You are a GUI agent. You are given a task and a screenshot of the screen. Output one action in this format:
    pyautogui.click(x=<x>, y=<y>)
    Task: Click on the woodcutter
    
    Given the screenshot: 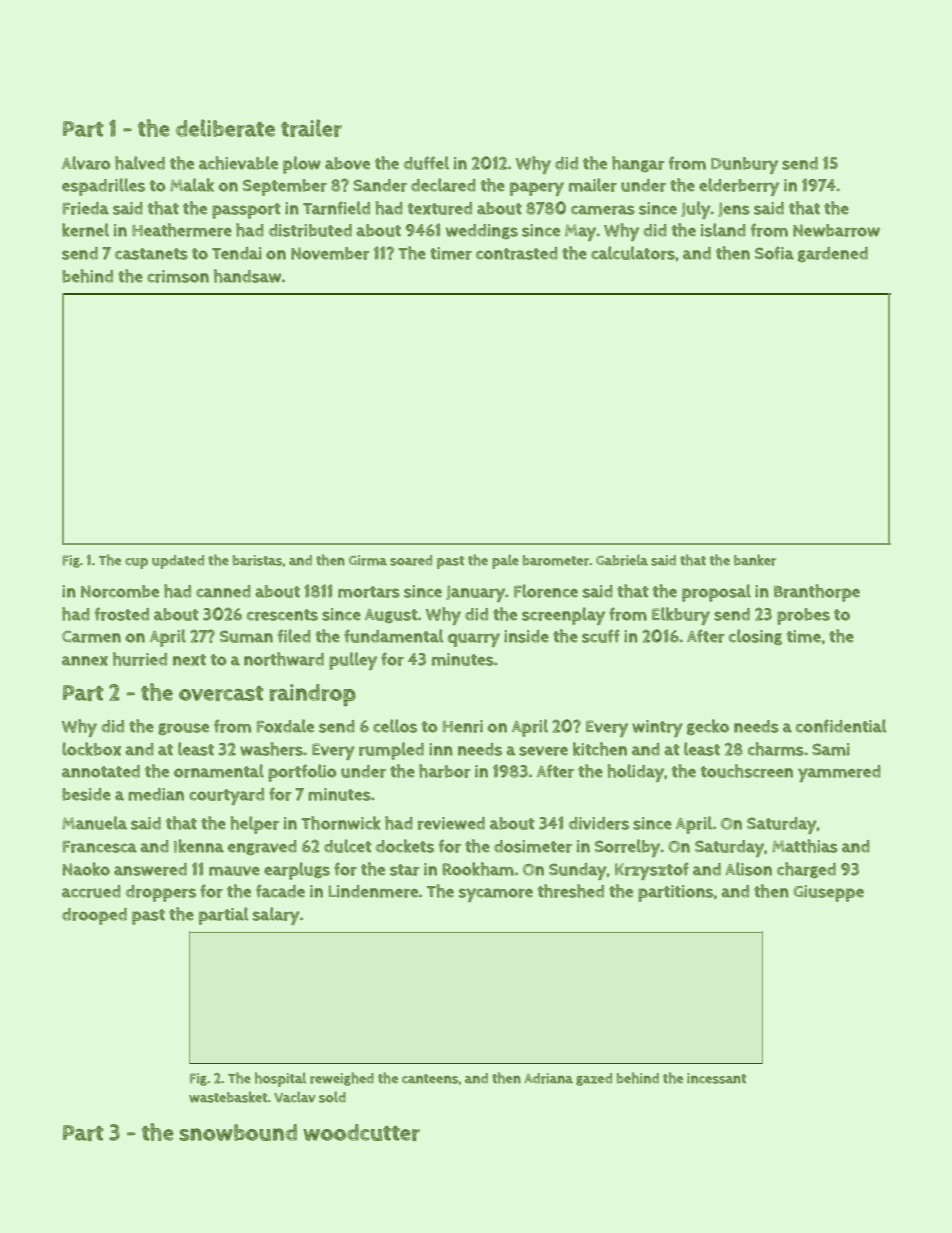 What is the action you would take?
    pyautogui.click(x=361, y=1132)
